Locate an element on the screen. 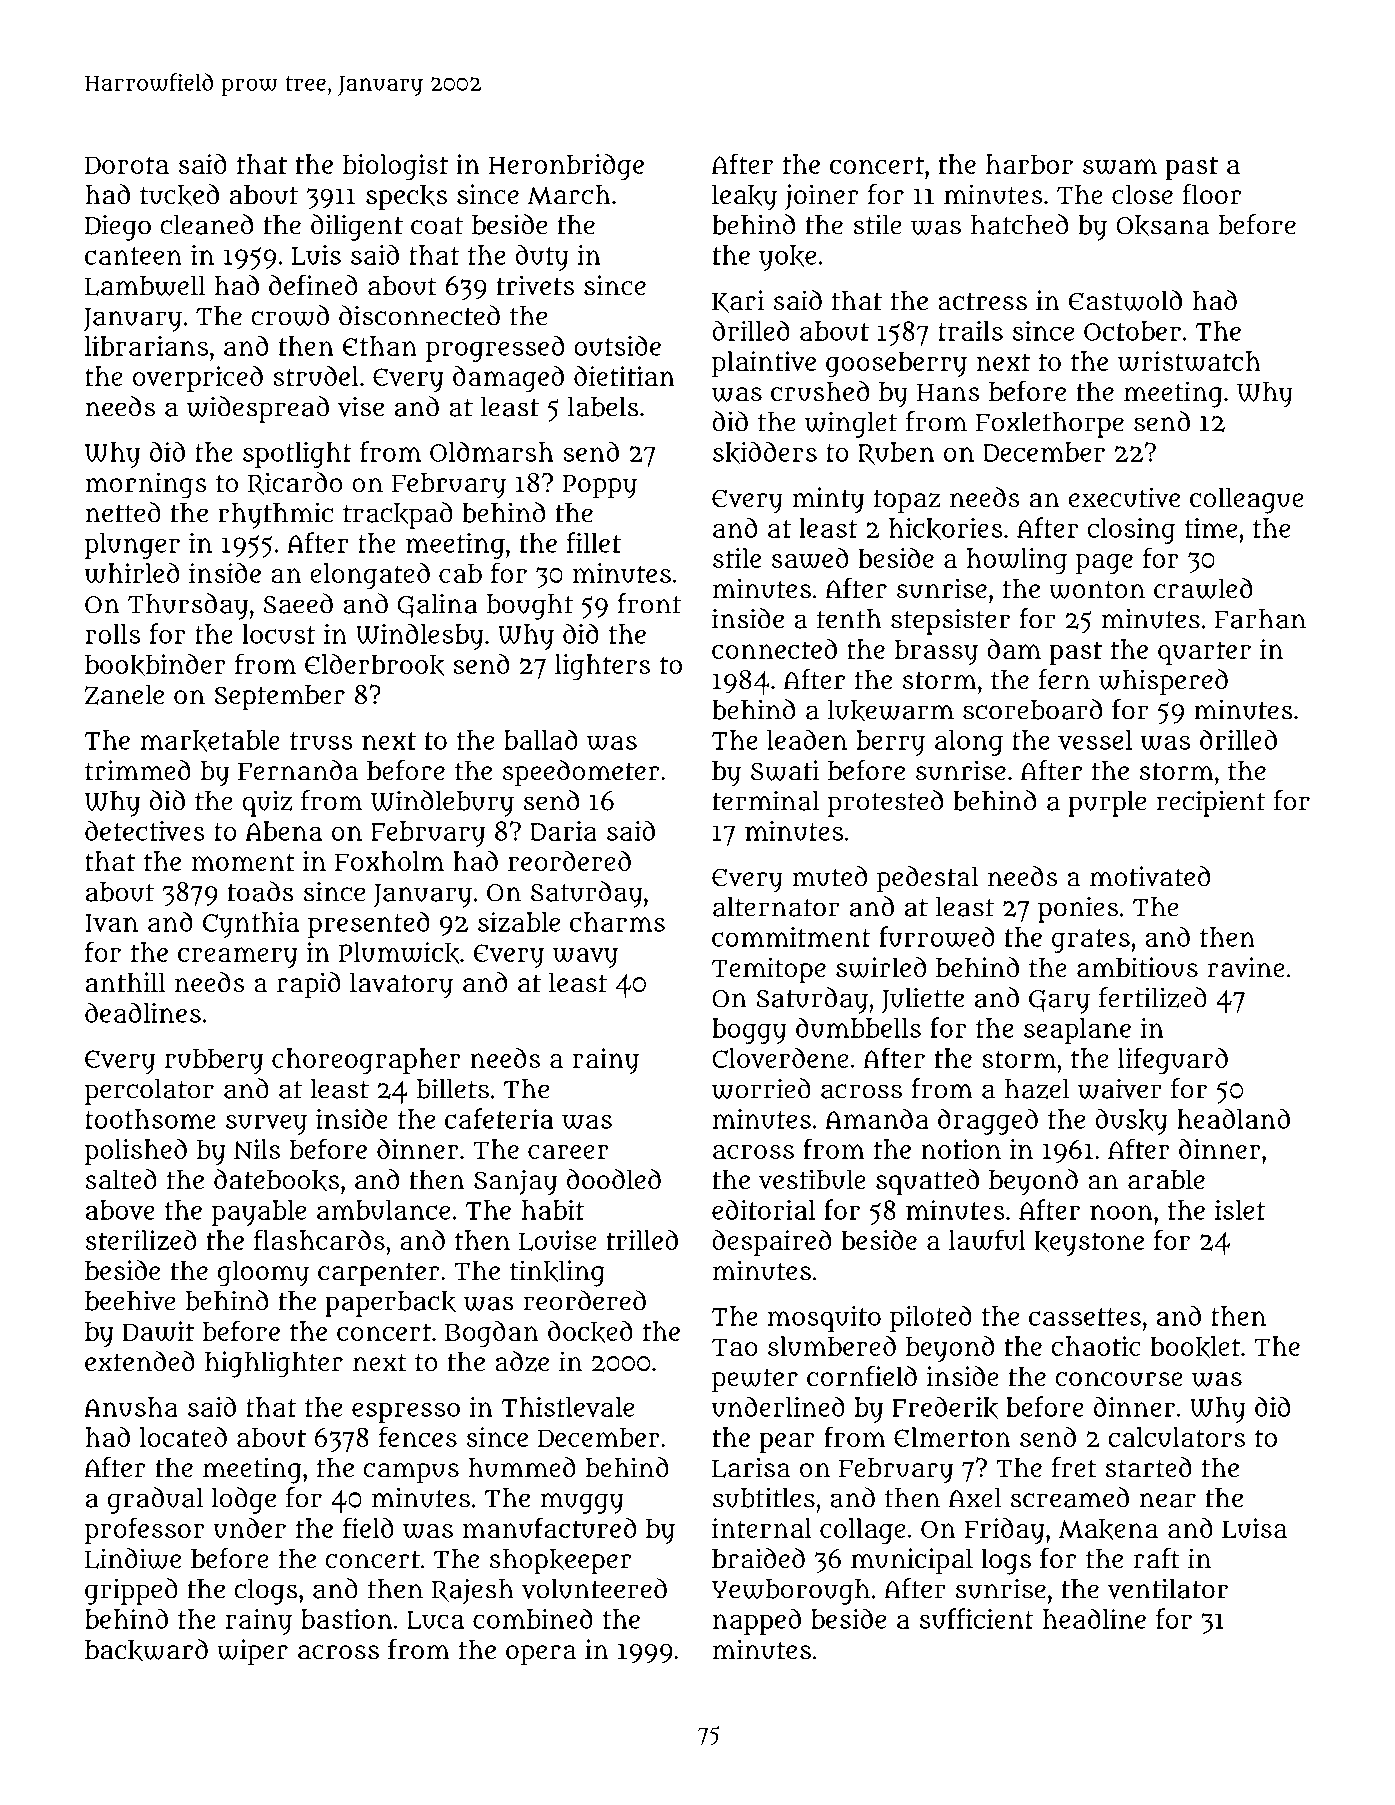  lodge is located at coordinates (243, 1500).
